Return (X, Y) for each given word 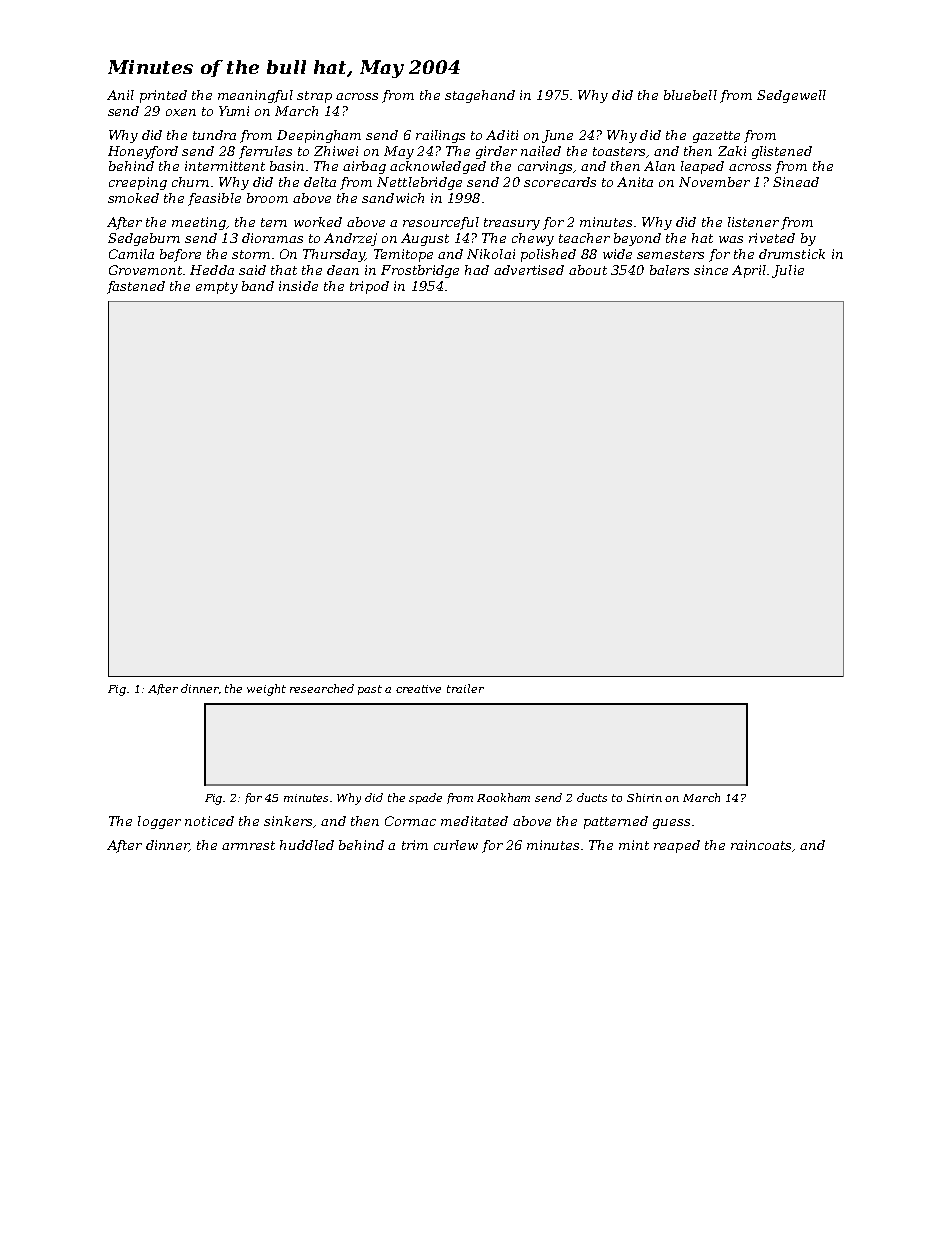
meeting (199, 223)
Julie (788, 271)
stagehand (480, 96)
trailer (465, 688)
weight (266, 690)
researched (322, 688)
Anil (120, 95)
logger (159, 822)
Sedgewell (791, 96)
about (588, 270)
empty (217, 288)
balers (669, 270)
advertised (529, 270)
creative (418, 689)
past (370, 690)
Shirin (644, 797)
